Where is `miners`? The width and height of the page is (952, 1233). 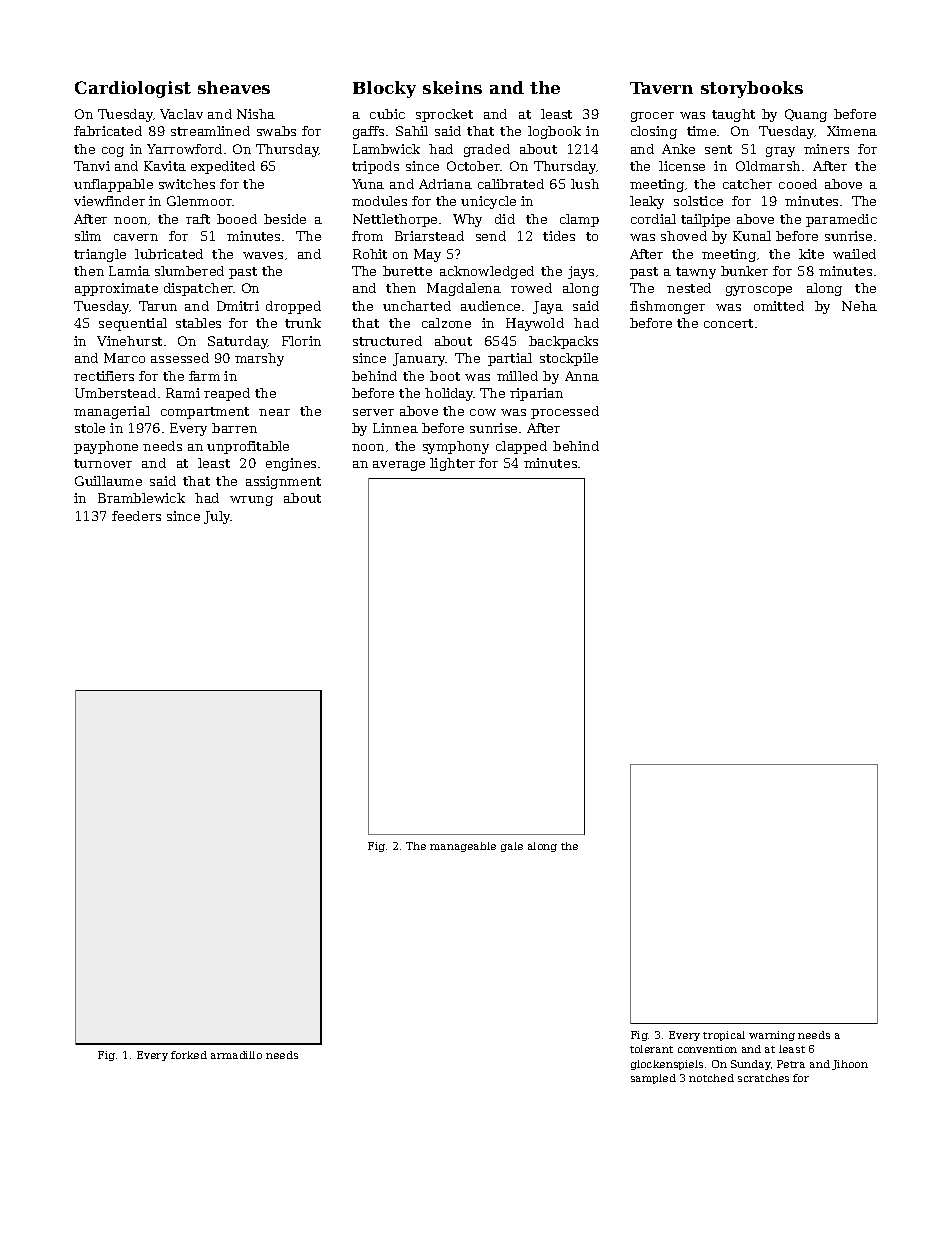
miners is located at coordinates (826, 149).
